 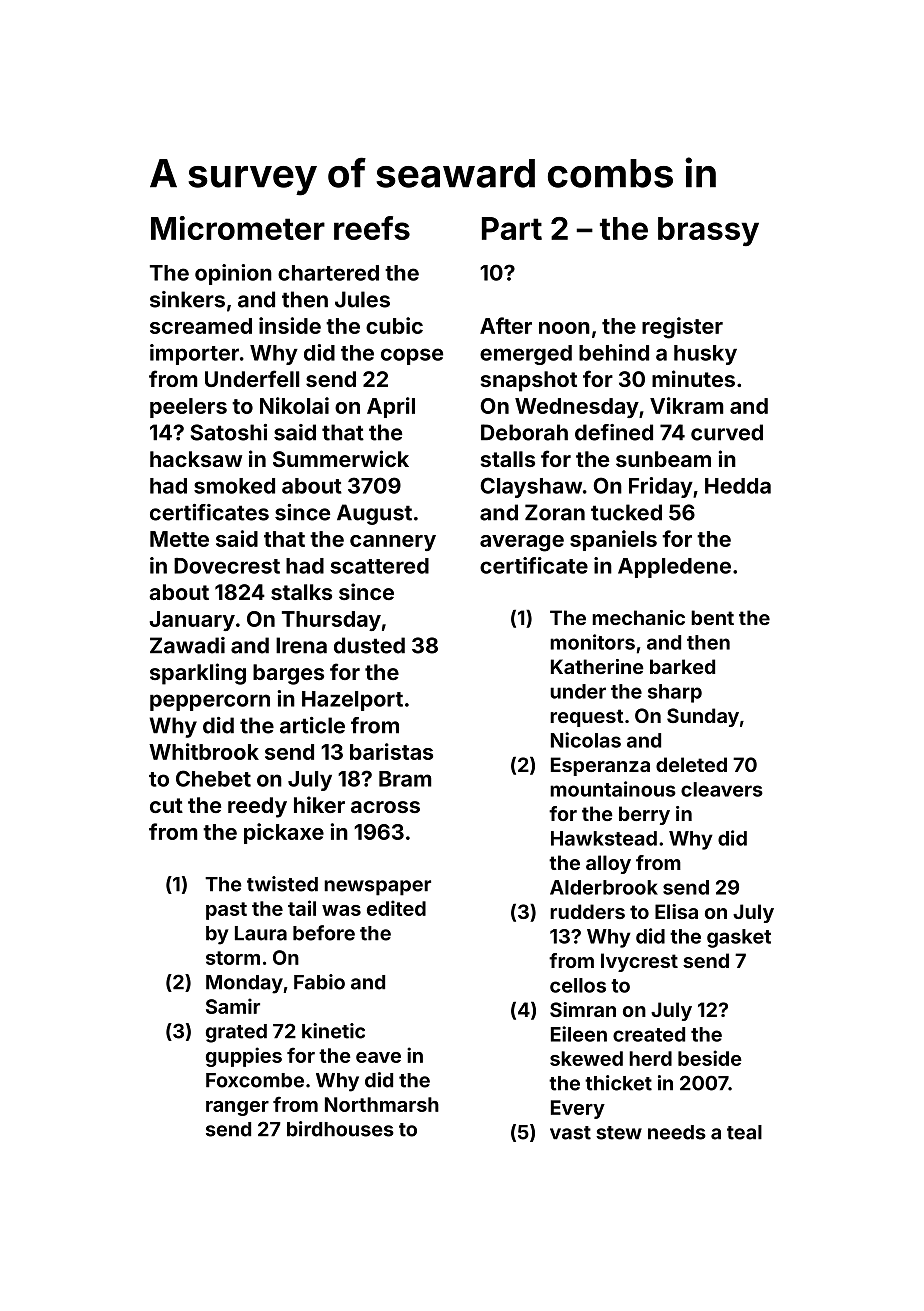 What do you see at coordinates (512, 228) in the page?
I see `Part` at bounding box center [512, 228].
